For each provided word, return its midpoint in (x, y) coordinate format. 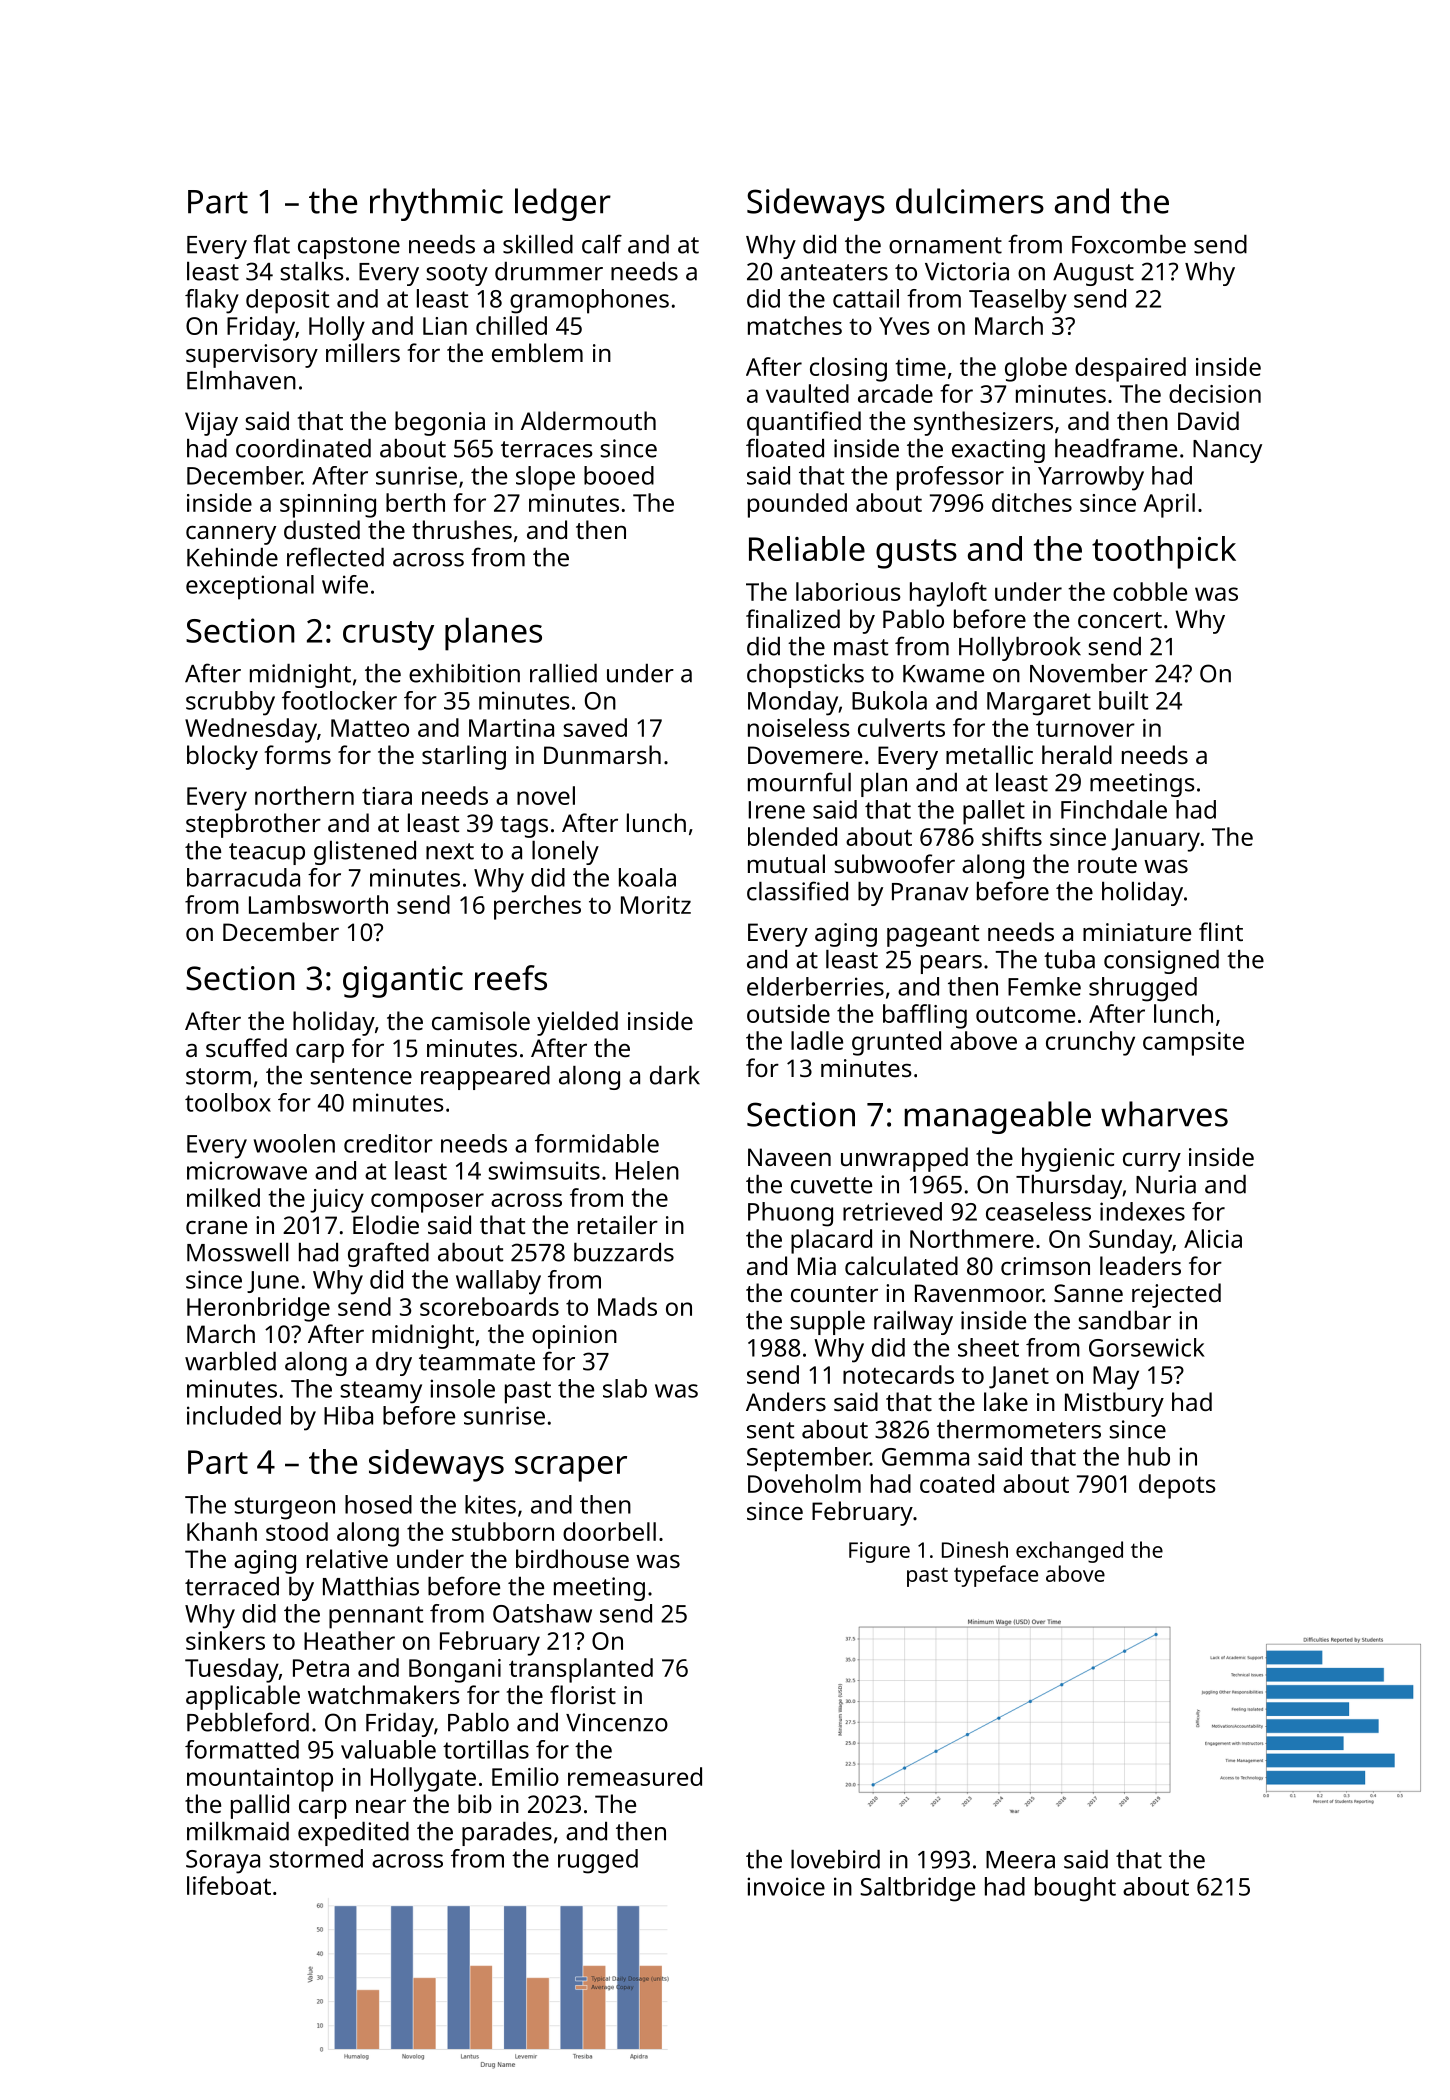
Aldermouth (588, 420)
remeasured (635, 1776)
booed (619, 475)
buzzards (624, 1252)
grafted (388, 1254)
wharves (1164, 1114)
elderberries (815, 986)
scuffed (246, 1047)
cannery (231, 535)
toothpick (1164, 552)
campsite (1193, 1044)
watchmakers (384, 1694)
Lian (445, 326)
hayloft (948, 594)
